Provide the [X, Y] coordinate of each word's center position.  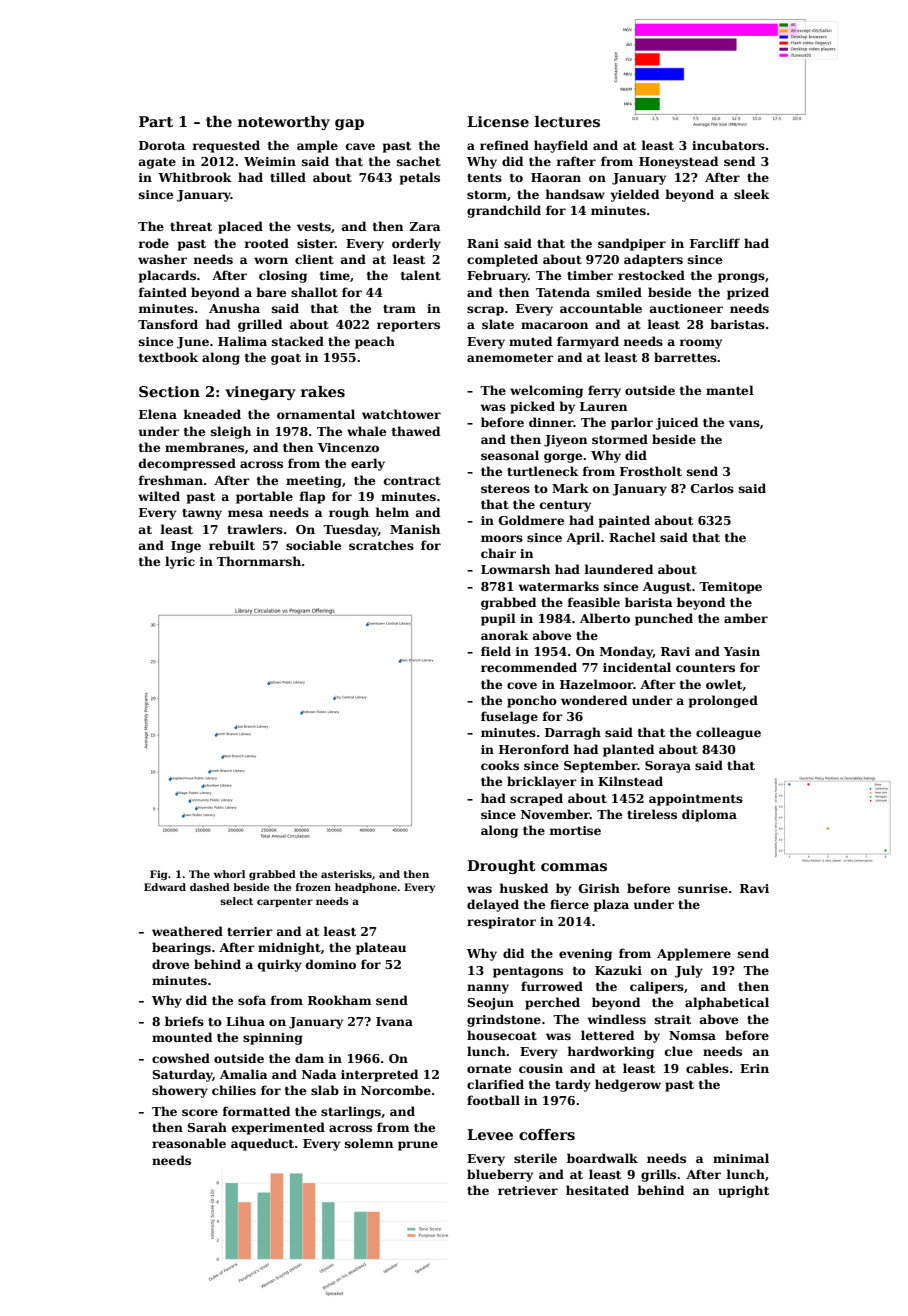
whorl [229, 874]
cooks [500, 765]
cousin [541, 1068]
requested [226, 146]
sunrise [703, 888]
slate [498, 324]
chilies [234, 1090]
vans [744, 423]
